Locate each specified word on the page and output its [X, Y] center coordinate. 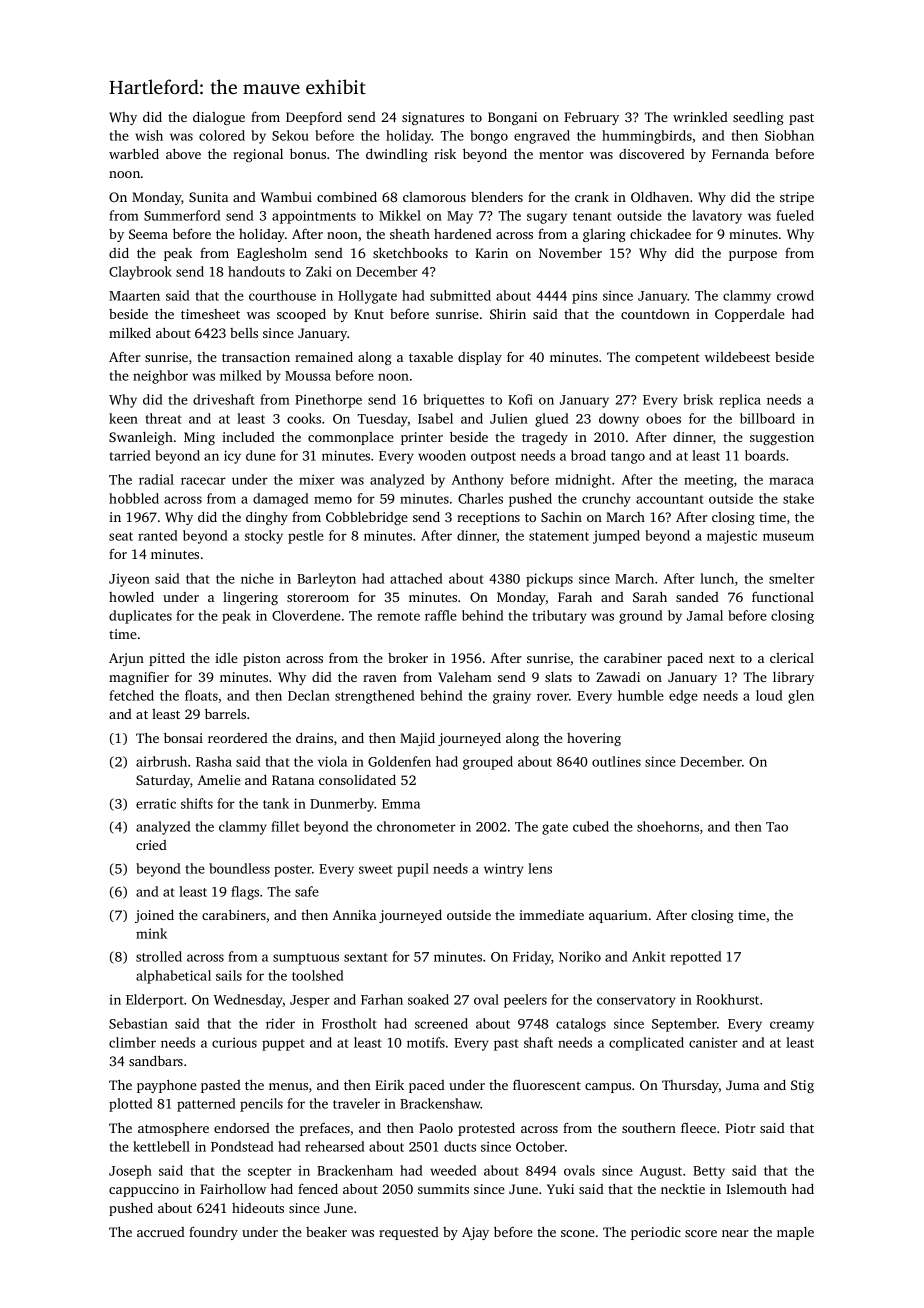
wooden [442, 455]
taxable [431, 356]
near [735, 1233]
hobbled [134, 498]
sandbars [156, 1060]
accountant [670, 499]
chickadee [660, 233]
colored [222, 135]
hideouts [258, 1208]
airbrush [161, 761]
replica [740, 401]
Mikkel [400, 215]
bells [244, 333]
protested [486, 1129]
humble [641, 695]
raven [380, 678]
